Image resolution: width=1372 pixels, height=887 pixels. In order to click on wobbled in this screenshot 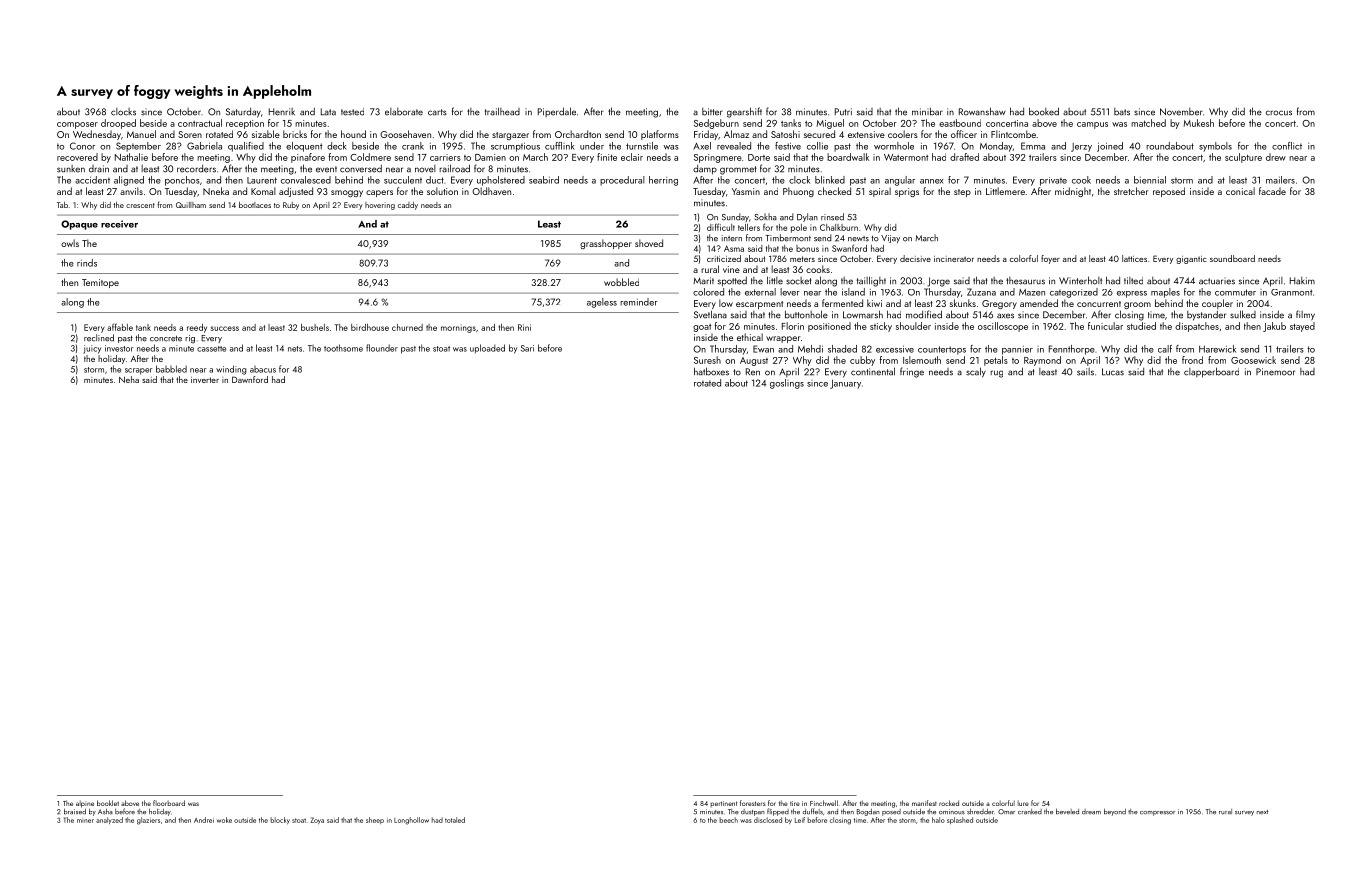, I will do `click(621, 282)`.
